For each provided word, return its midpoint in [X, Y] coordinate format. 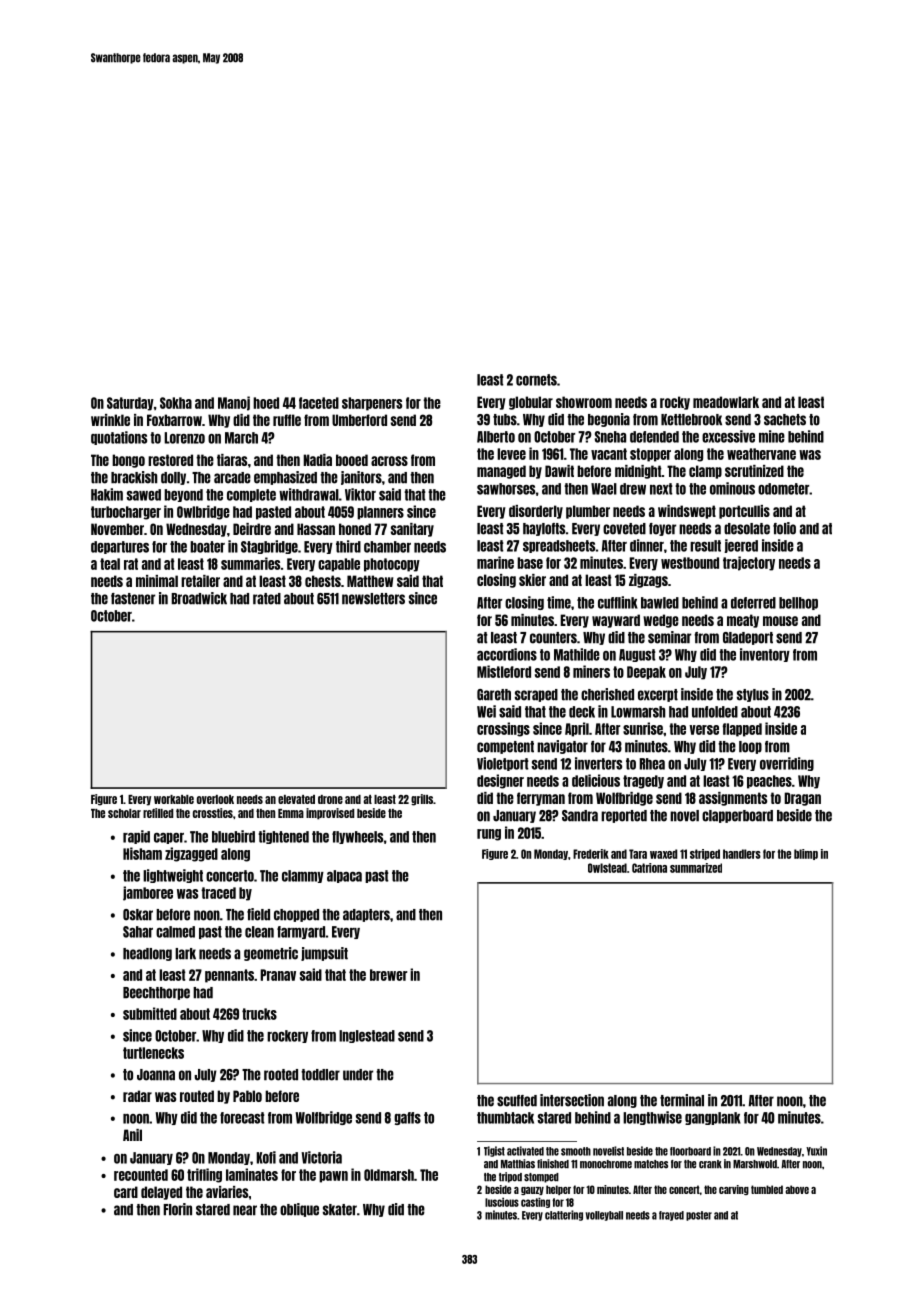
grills [422, 800]
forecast [242, 1118]
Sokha [176, 403]
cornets [536, 380]
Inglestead [367, 1036]
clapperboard [737, 816]
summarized [696, 868]
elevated [296, 799]
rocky [675, 403]
